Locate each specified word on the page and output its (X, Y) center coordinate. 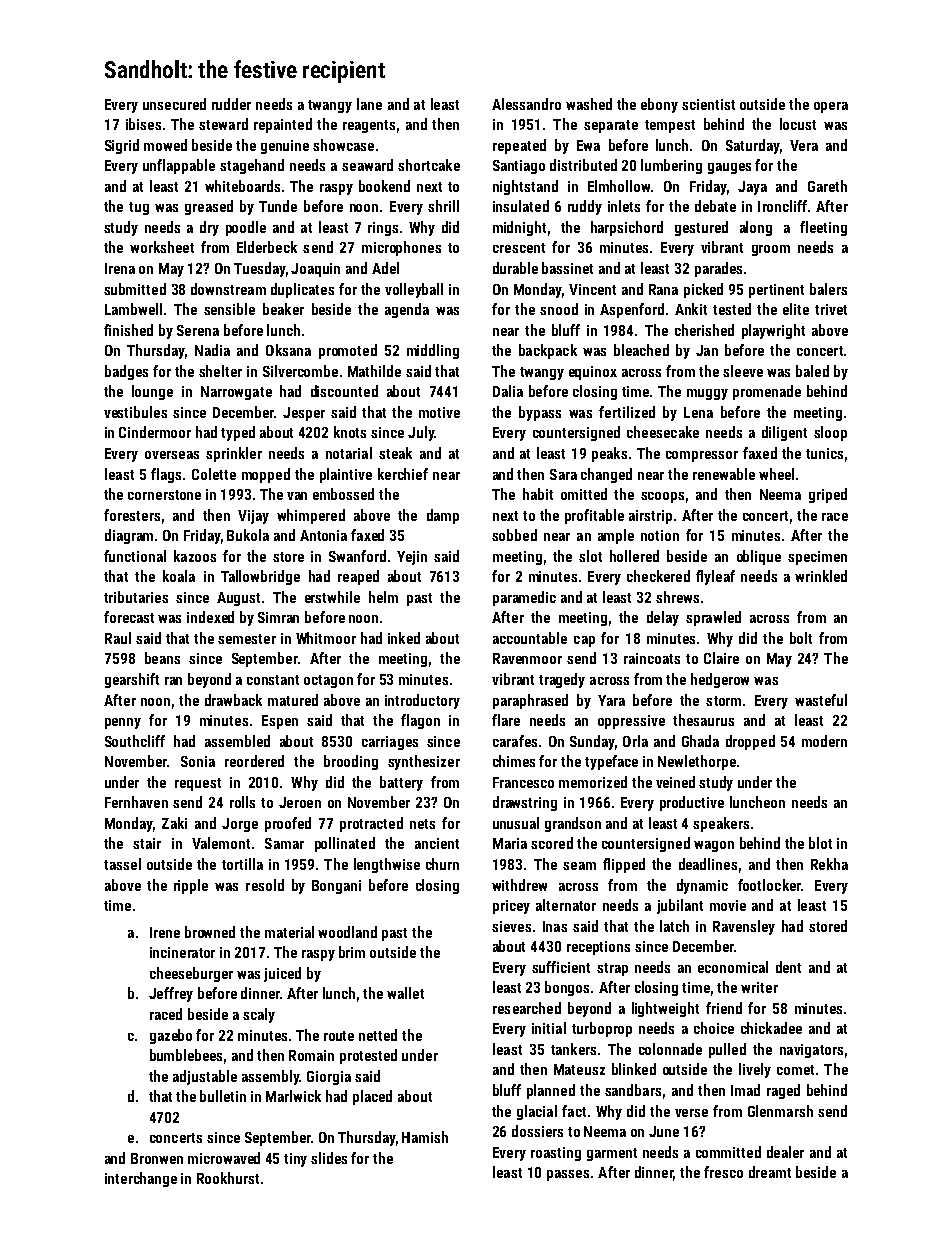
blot (820, 843)
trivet (831, 309)
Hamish (425, 1137)
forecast (129, 617)
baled (812, 371)
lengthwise (387, 865)
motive (439, 412)
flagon (420, 721)
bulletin (223, 1096)
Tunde (278, 206)
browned (210, 932)
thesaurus (703, 720)
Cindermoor (155, 432)
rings (383, 229)
